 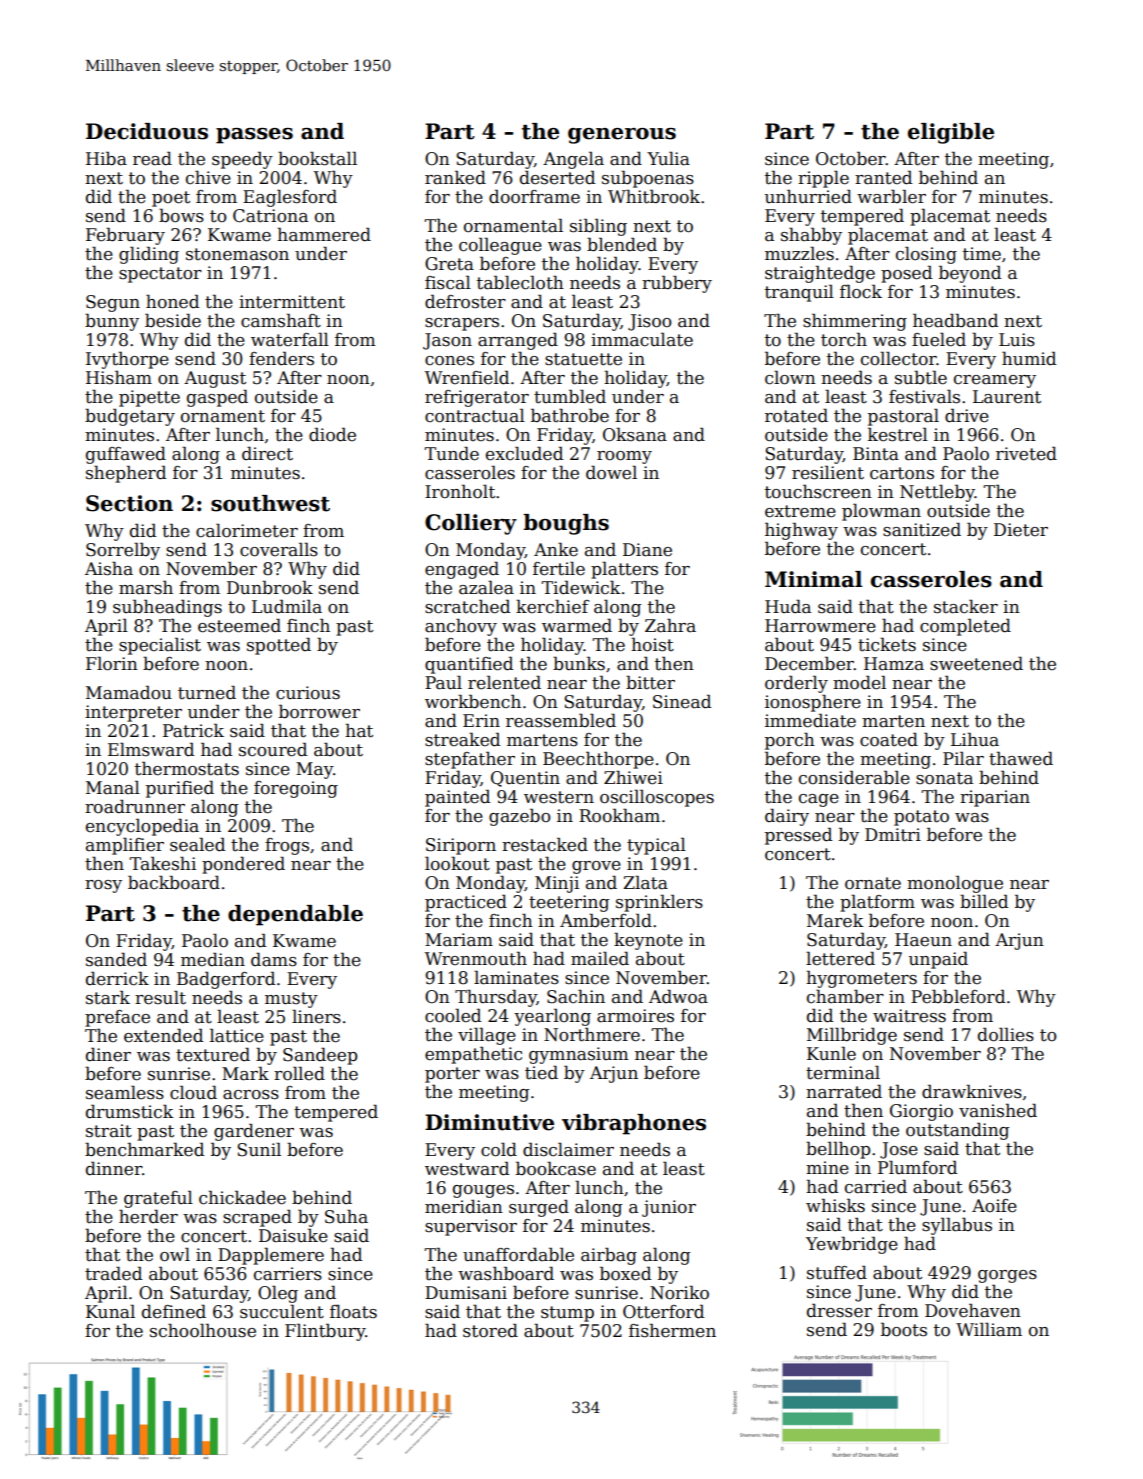 I want to click on plowman, so click(x=881, y=512).
